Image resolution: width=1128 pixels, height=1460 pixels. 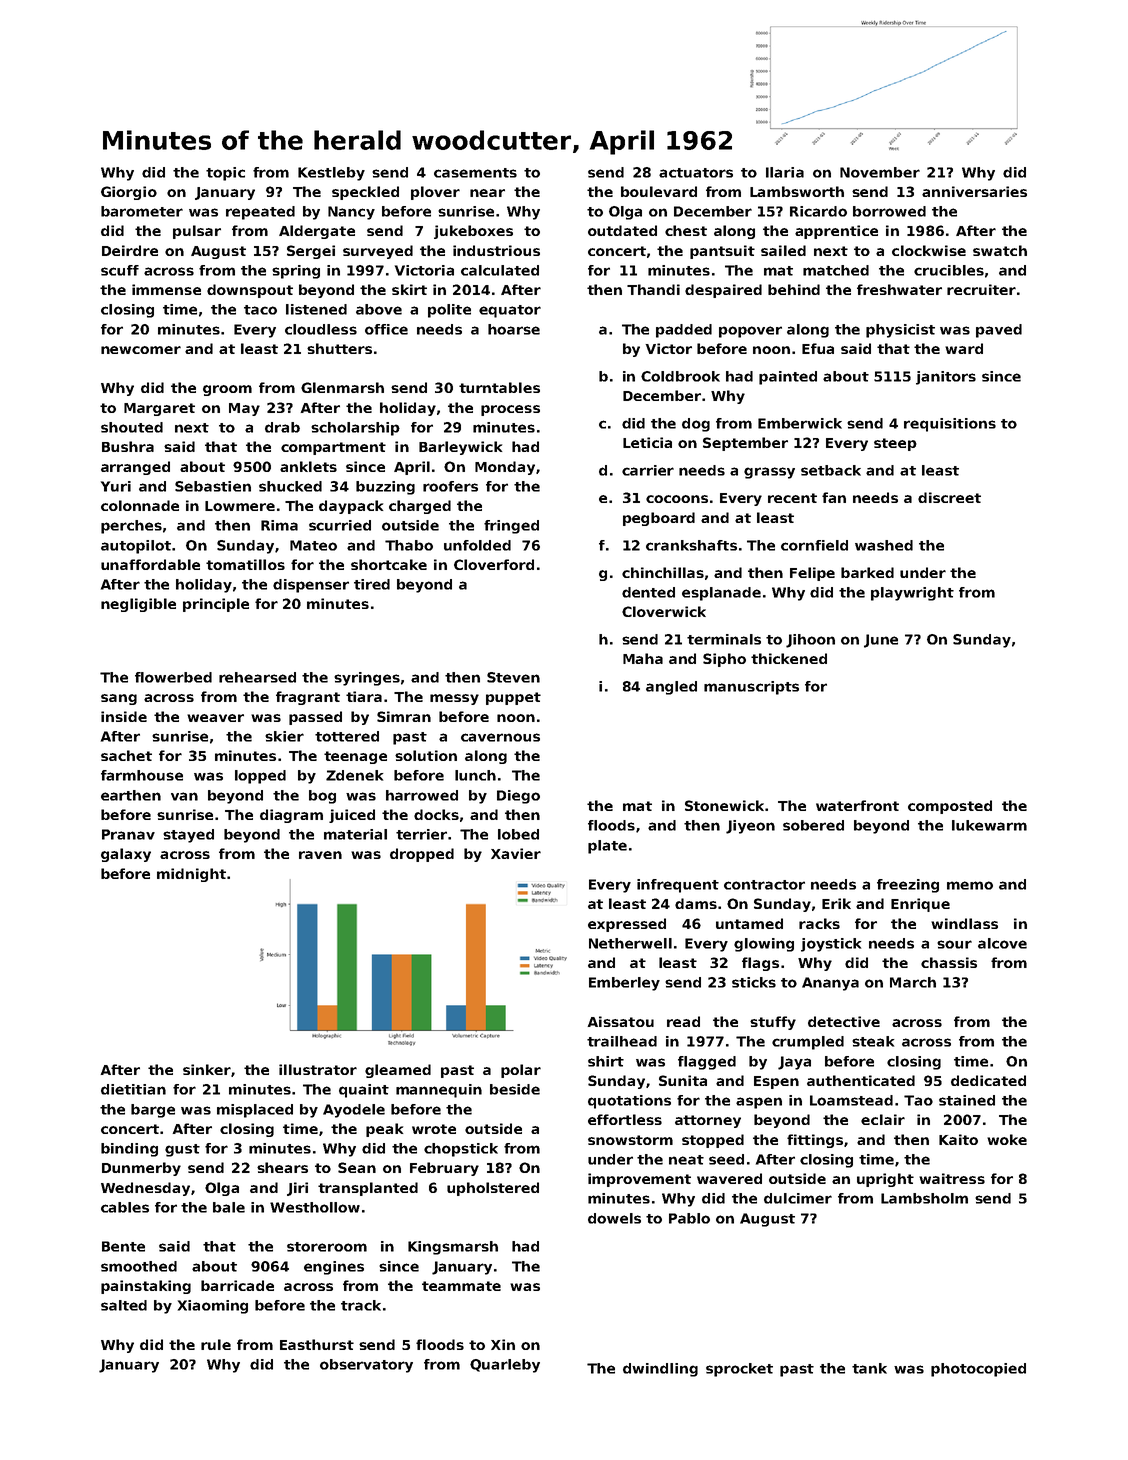 I want to click on bale, so click(x=229, y=1207).
